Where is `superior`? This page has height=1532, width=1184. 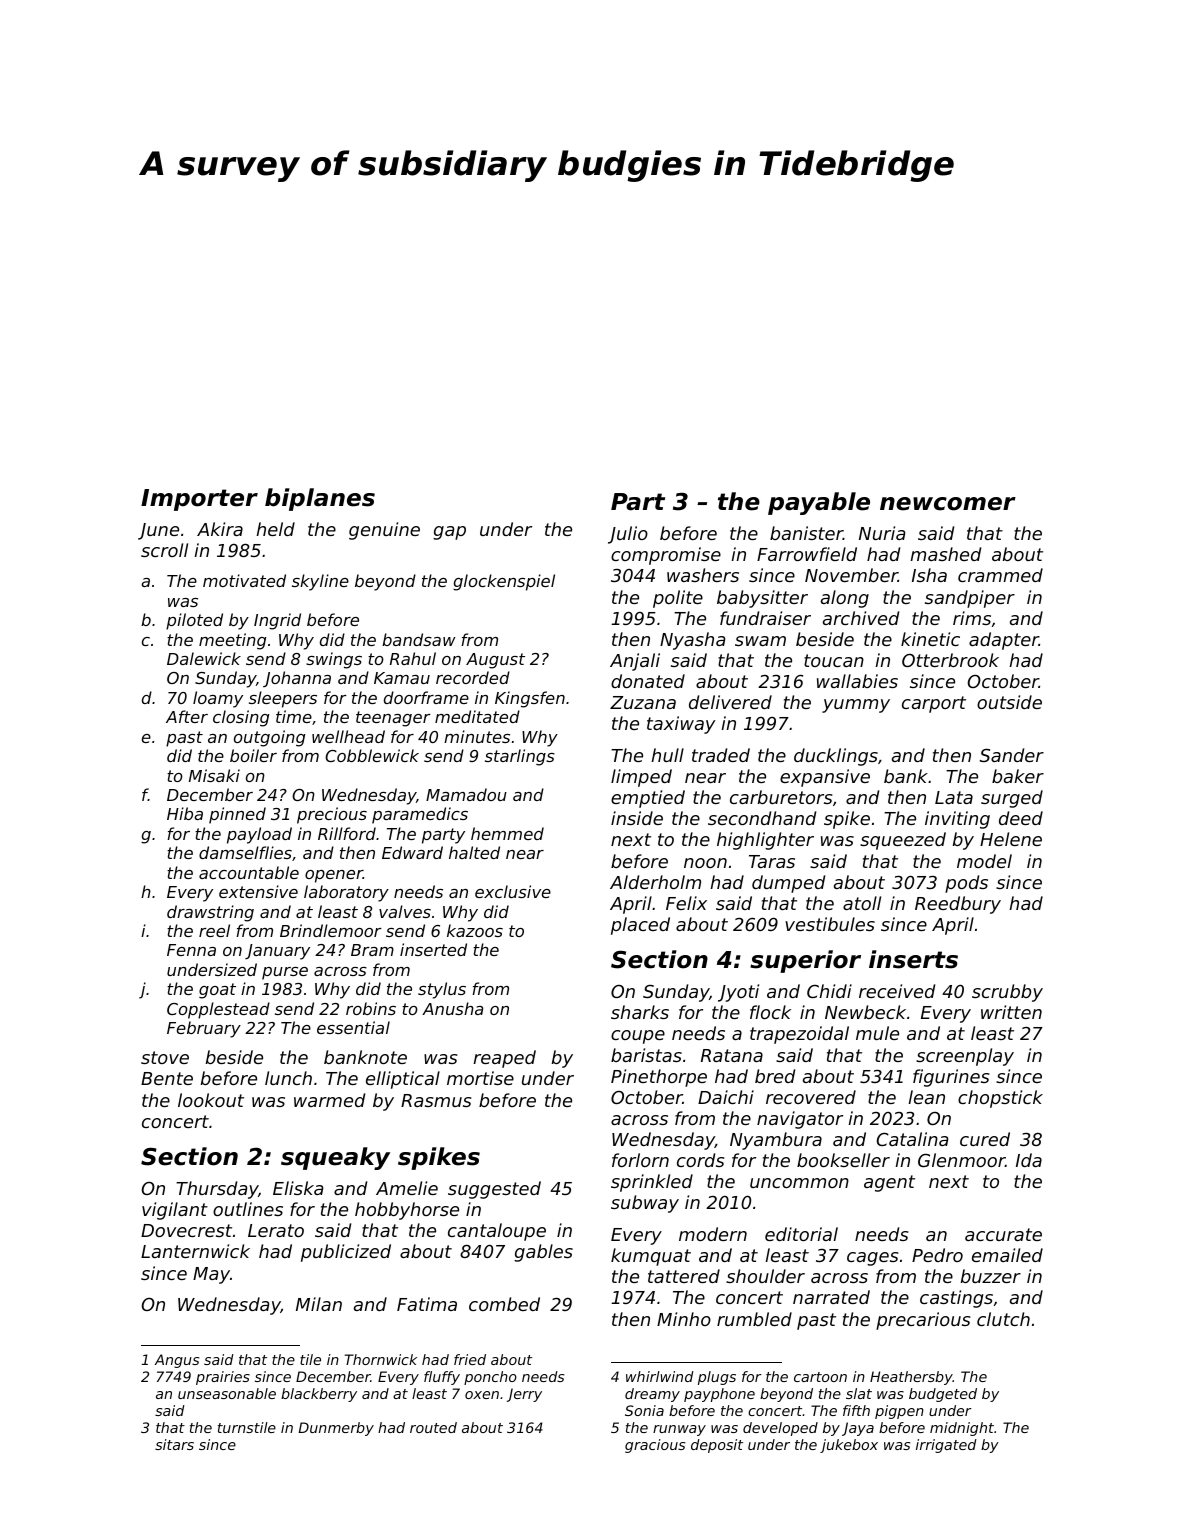
superior is located at coordinates (805, 961).
